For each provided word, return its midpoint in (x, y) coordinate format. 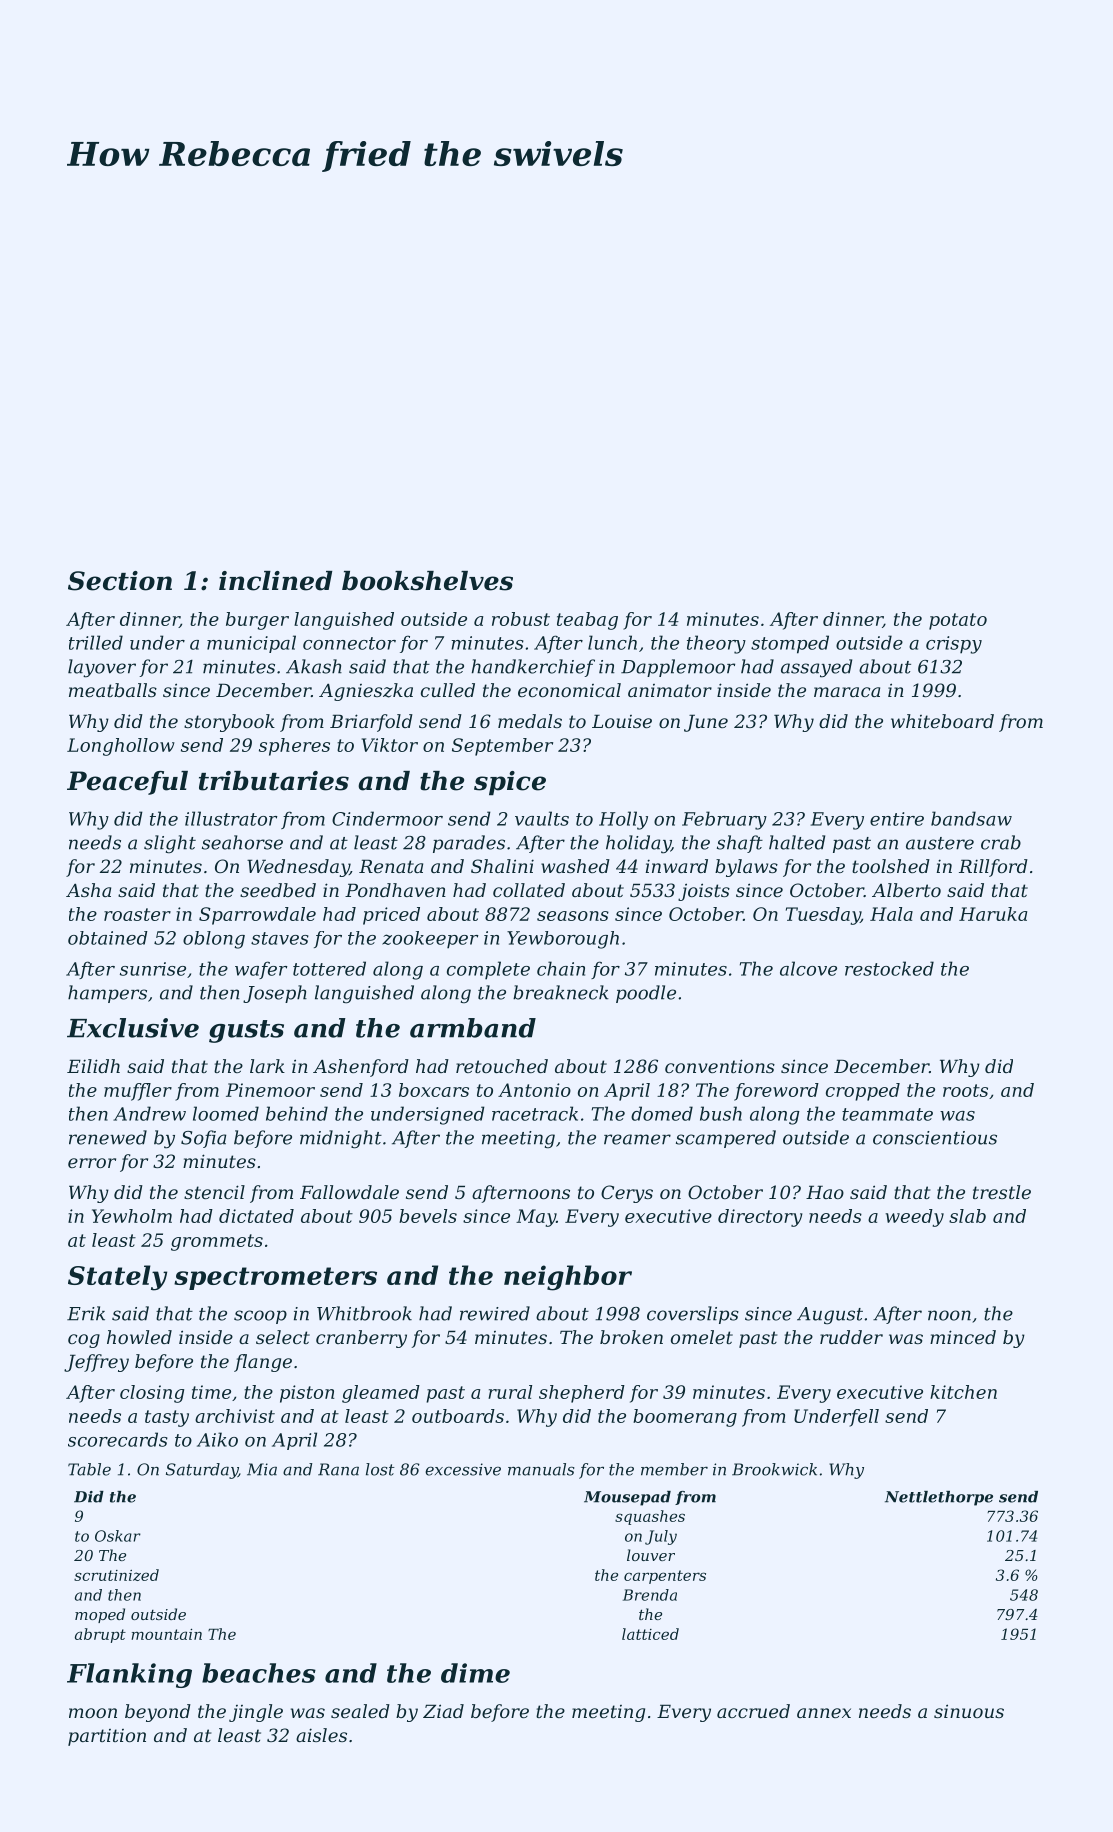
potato (958, 621)
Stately (117, 1278)
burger (257, 621)
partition (107, 1737)
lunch (612, 642)
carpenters (665, 1577)
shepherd (582, 1394)
